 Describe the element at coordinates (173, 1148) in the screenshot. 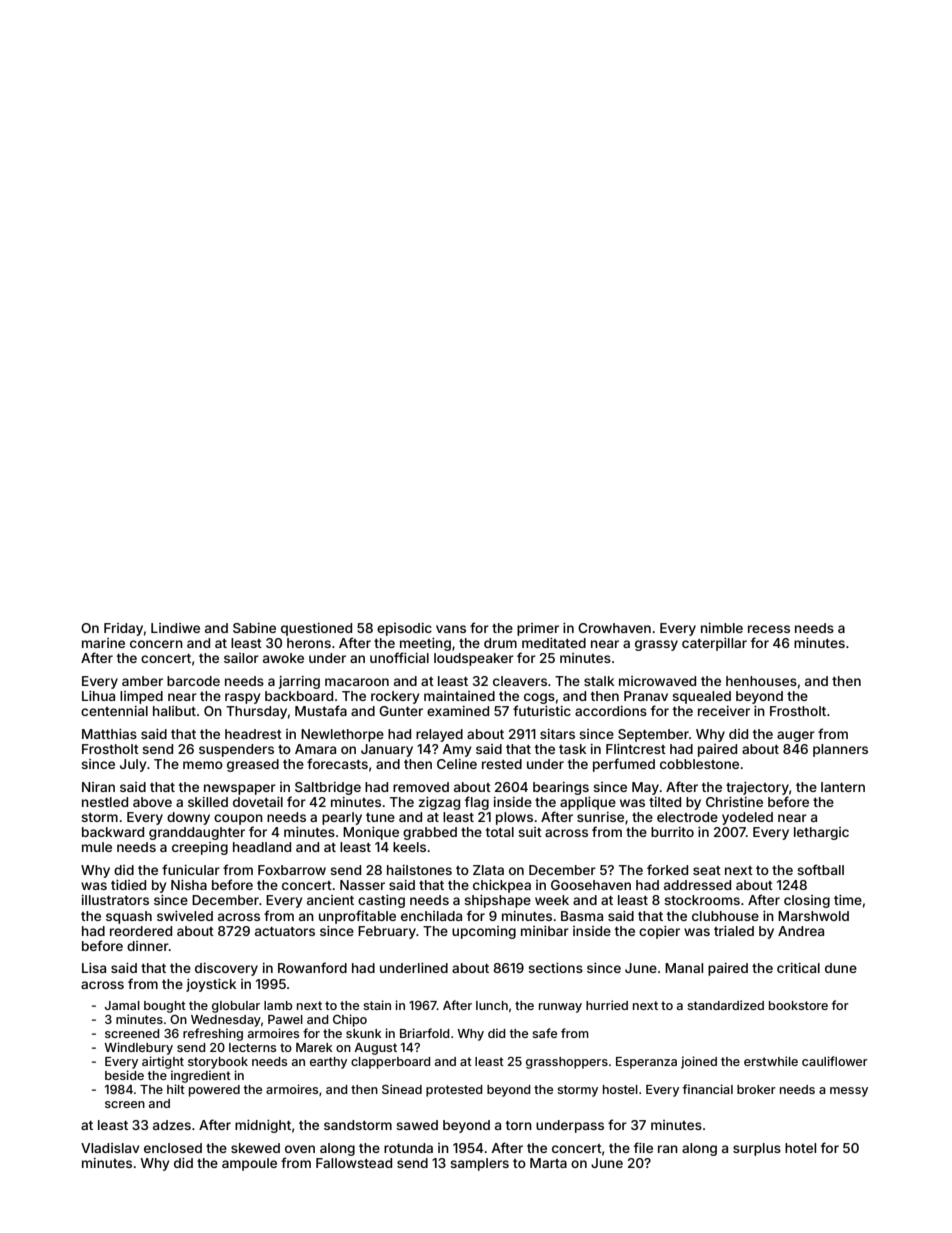

I see `enclosed` at that location.
